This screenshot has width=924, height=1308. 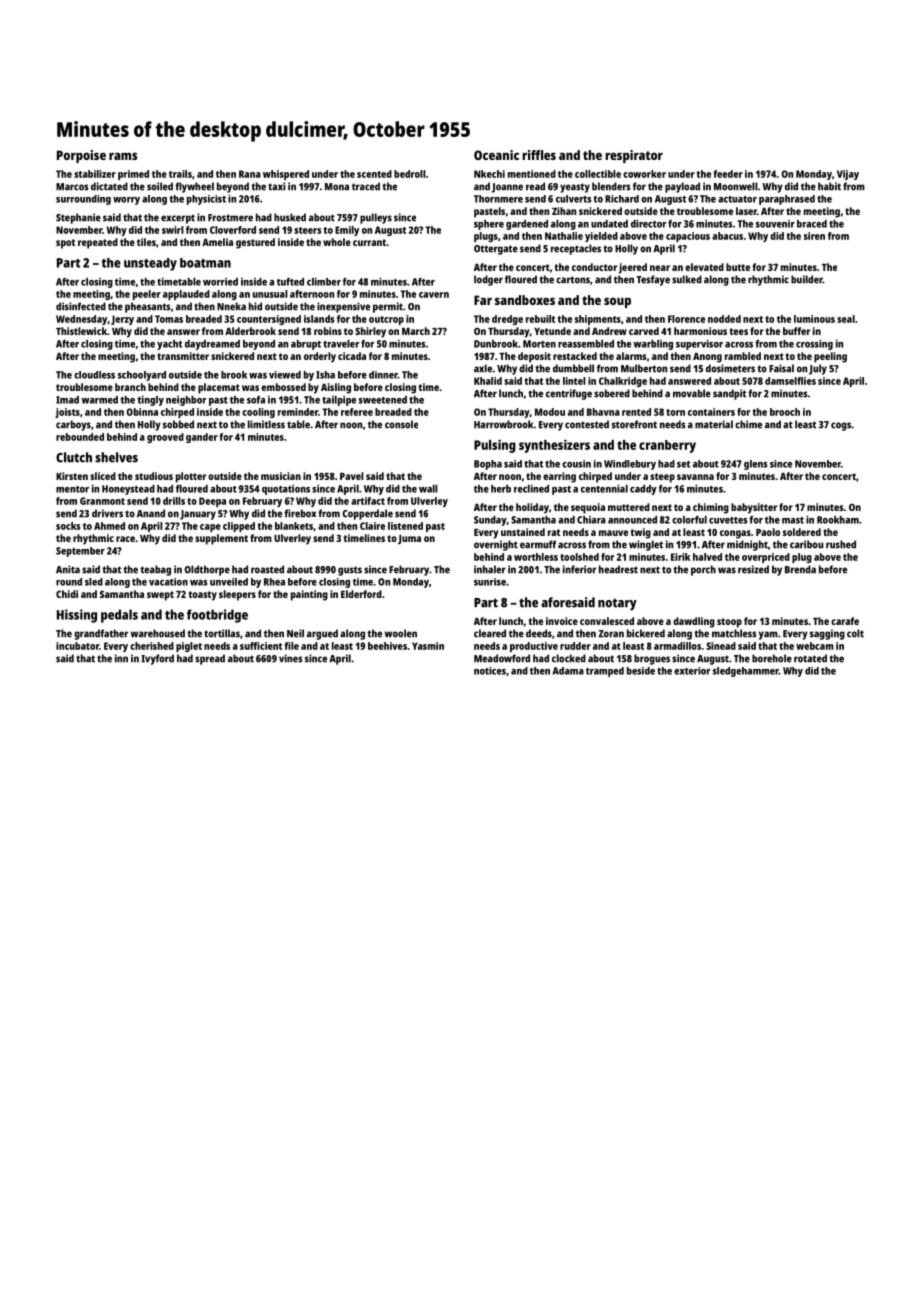 I want to click on Brenda, so click(x=800, y=569).
